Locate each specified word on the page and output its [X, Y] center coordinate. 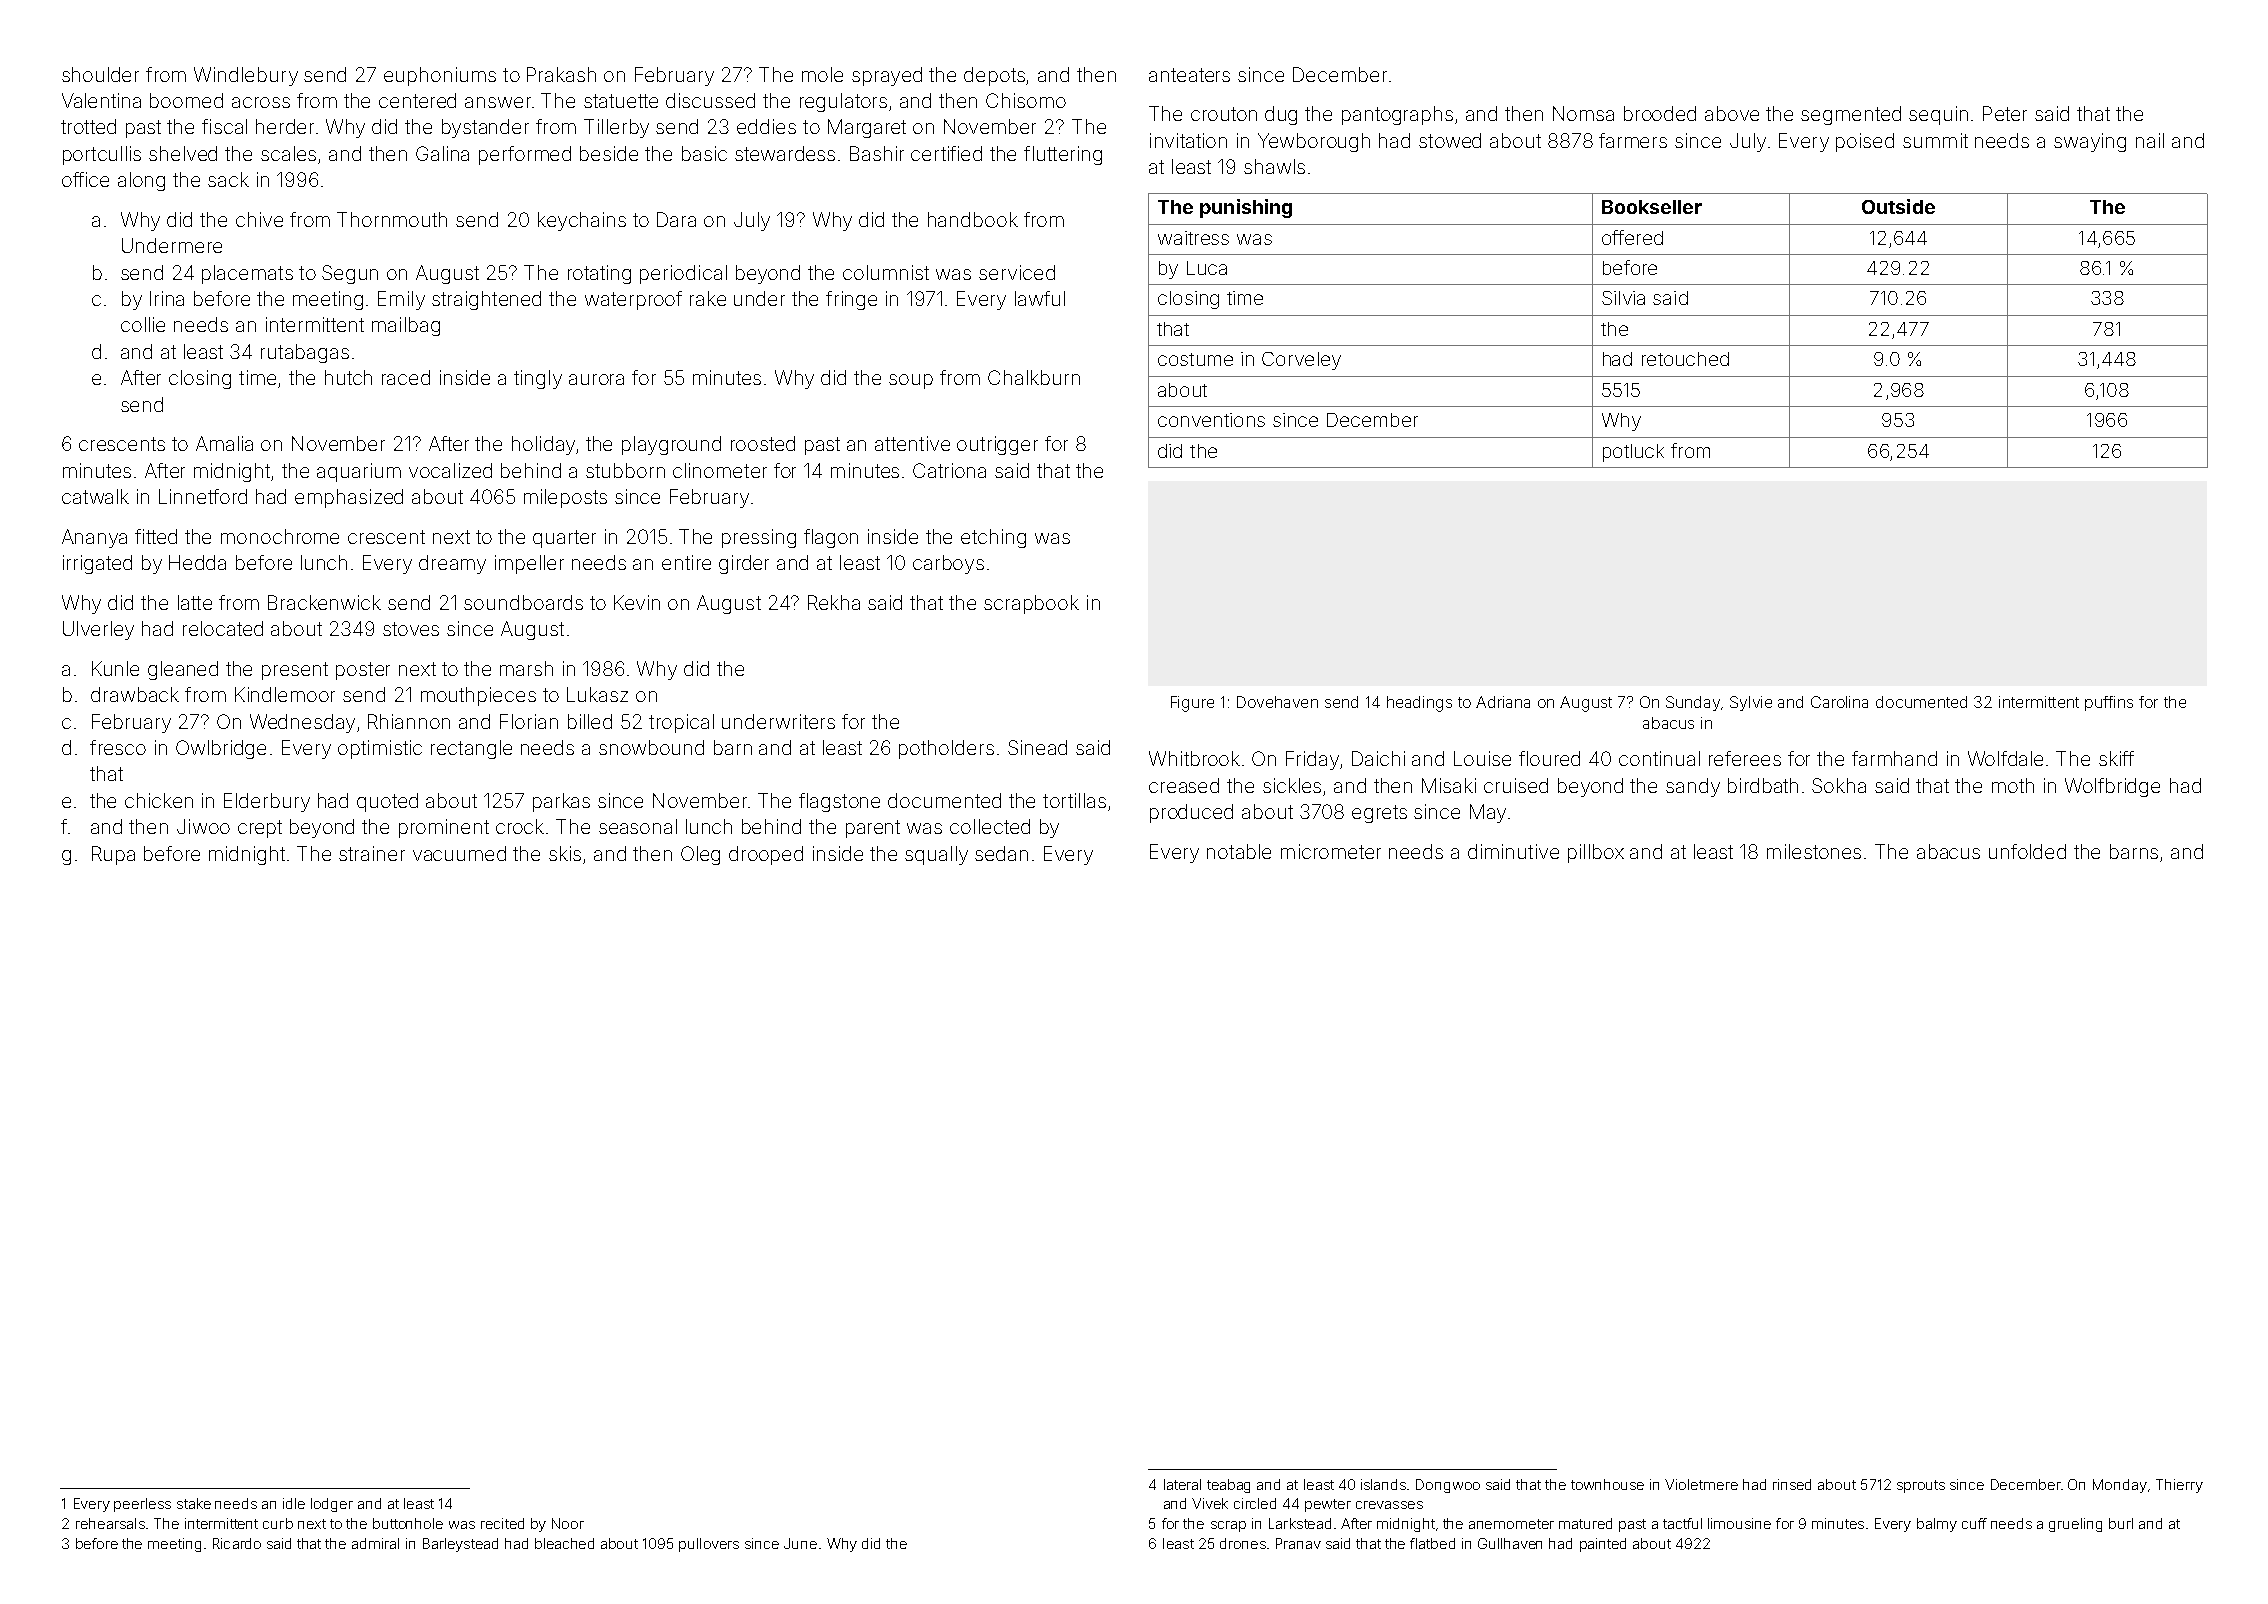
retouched [1685, 359]
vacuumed [459, 853]
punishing [1246, 208]
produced [1191, 813]
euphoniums [440, 76]
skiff [2116, 758]
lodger [332, 1505]
